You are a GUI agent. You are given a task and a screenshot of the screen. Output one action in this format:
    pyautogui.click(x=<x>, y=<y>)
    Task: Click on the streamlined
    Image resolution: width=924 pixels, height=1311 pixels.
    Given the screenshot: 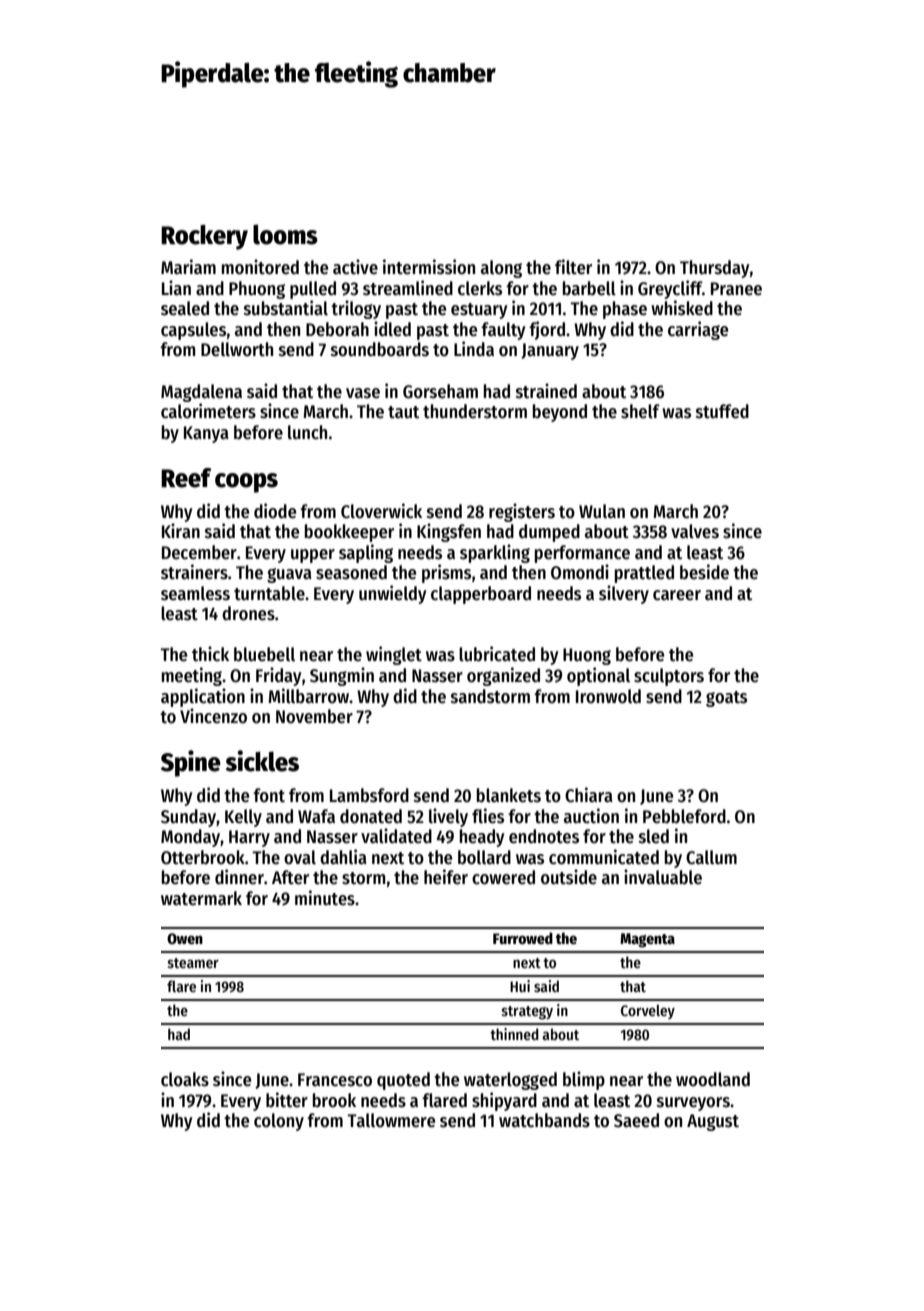 What is the action you would take?
    pyautogui.click(x=408, y=288)
